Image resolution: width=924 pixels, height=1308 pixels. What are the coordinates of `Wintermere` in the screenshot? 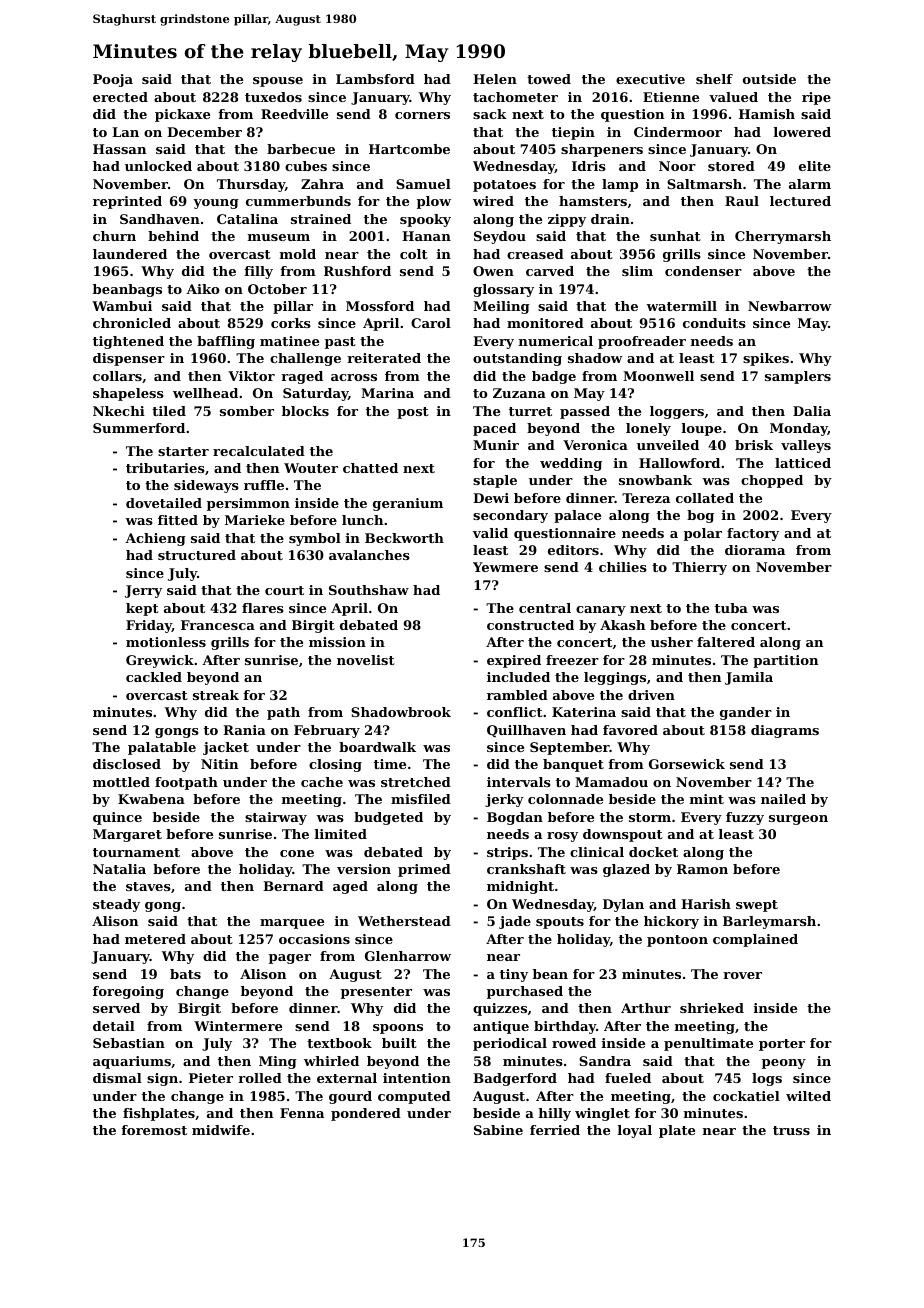 It's located at (238, 1026).
